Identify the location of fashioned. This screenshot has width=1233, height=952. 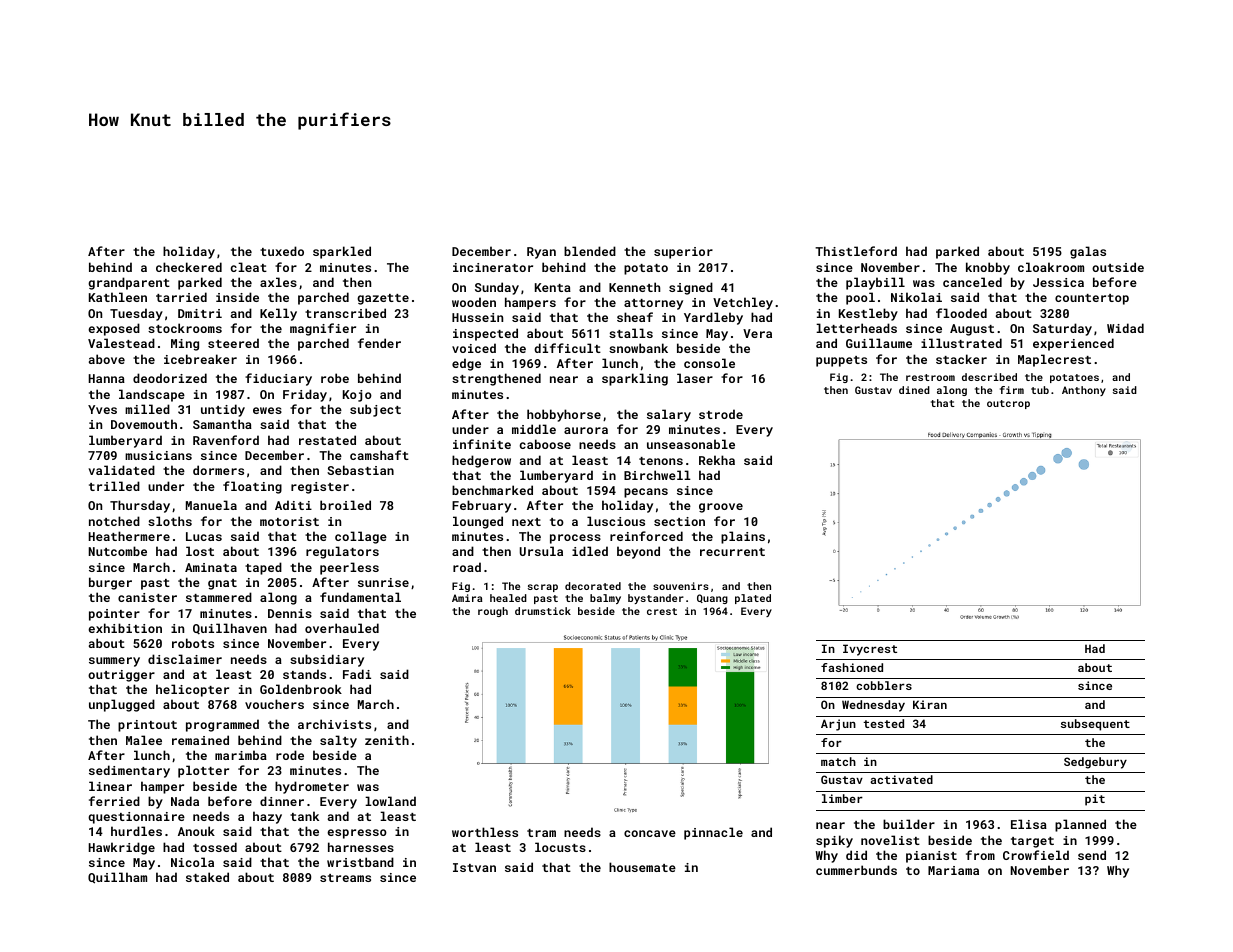
(852, 667).
